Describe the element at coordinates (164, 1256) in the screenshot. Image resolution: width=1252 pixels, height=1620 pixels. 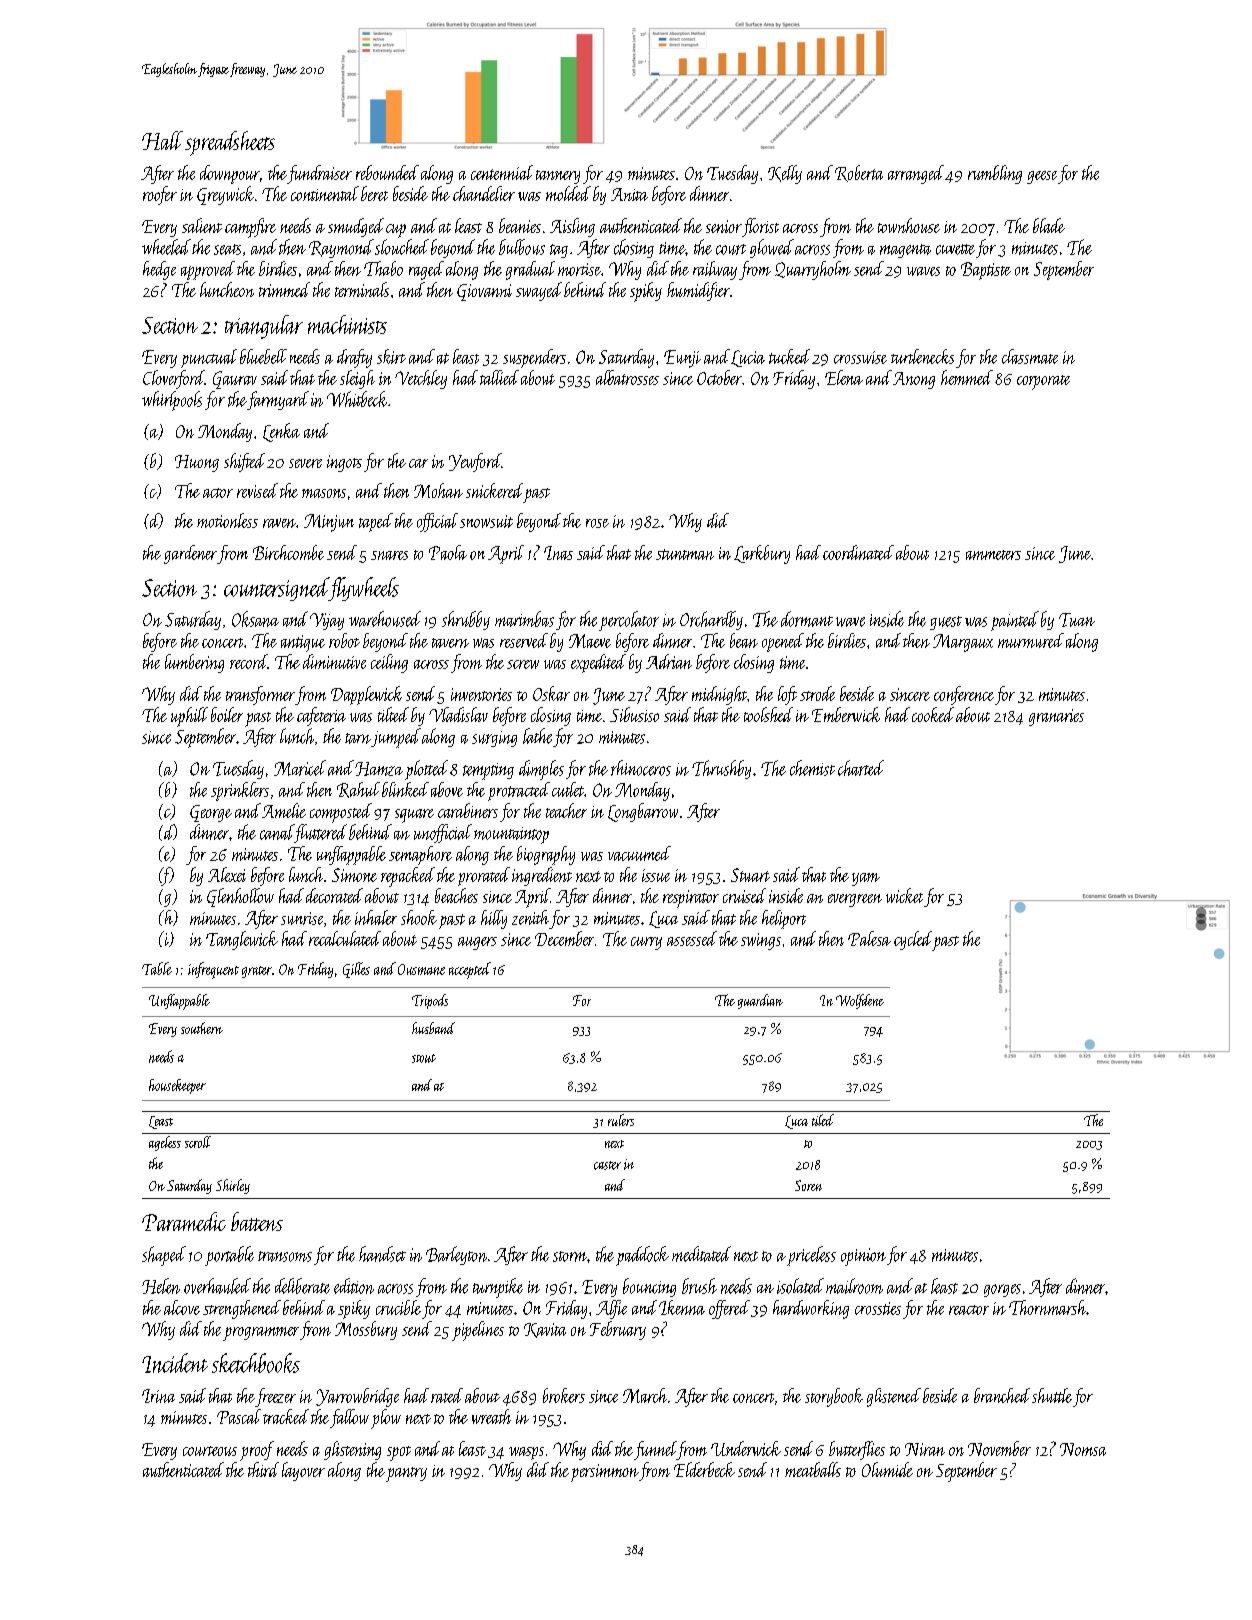
I see `shaped` at that location.
